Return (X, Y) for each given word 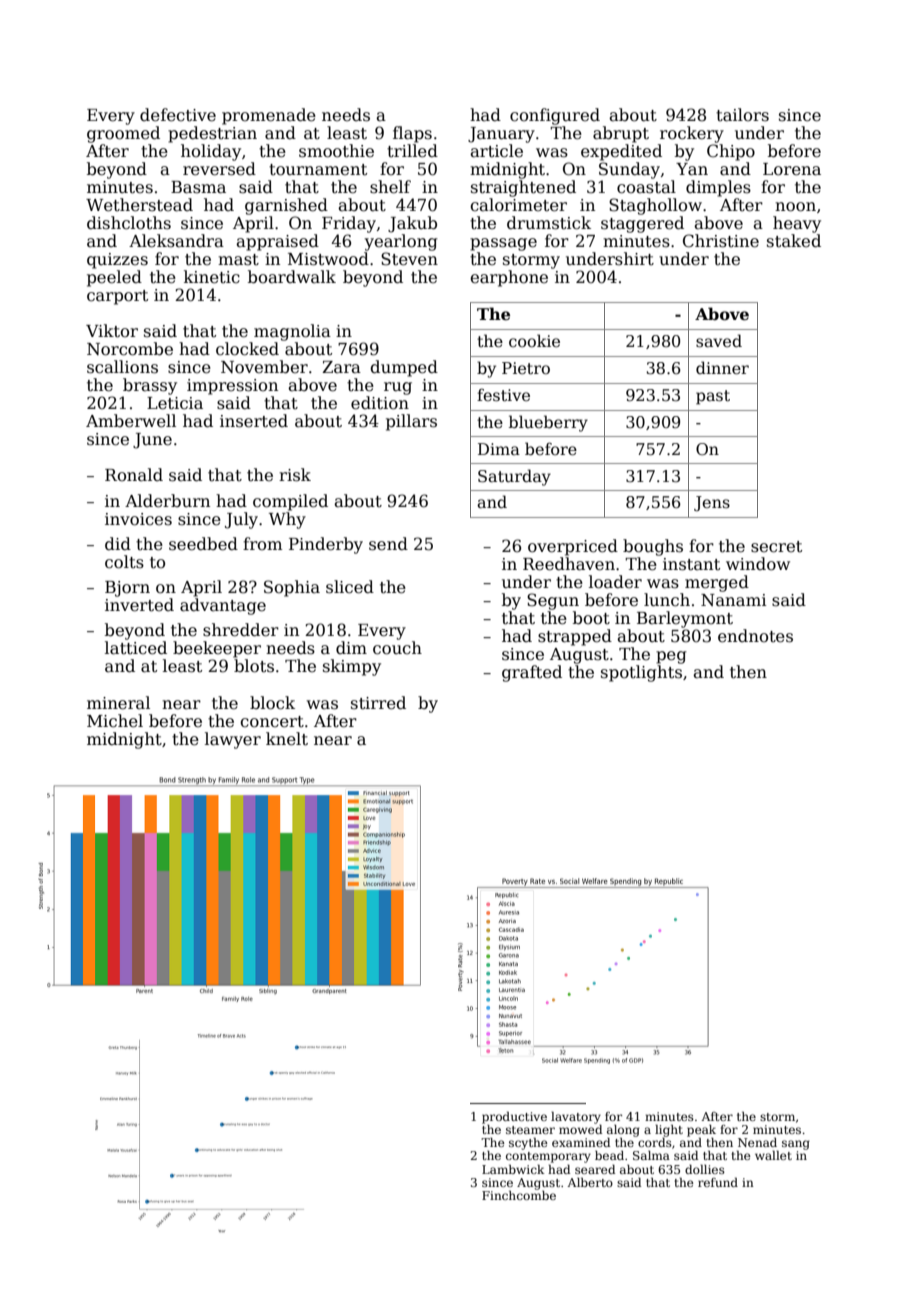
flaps (412, 134)
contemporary (548, 1157)
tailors (742, 115)
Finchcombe (519, 1195)
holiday (211, 152)
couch (397, 648)
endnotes (755, 636)
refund (718, 1182)
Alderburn (167, 501)
